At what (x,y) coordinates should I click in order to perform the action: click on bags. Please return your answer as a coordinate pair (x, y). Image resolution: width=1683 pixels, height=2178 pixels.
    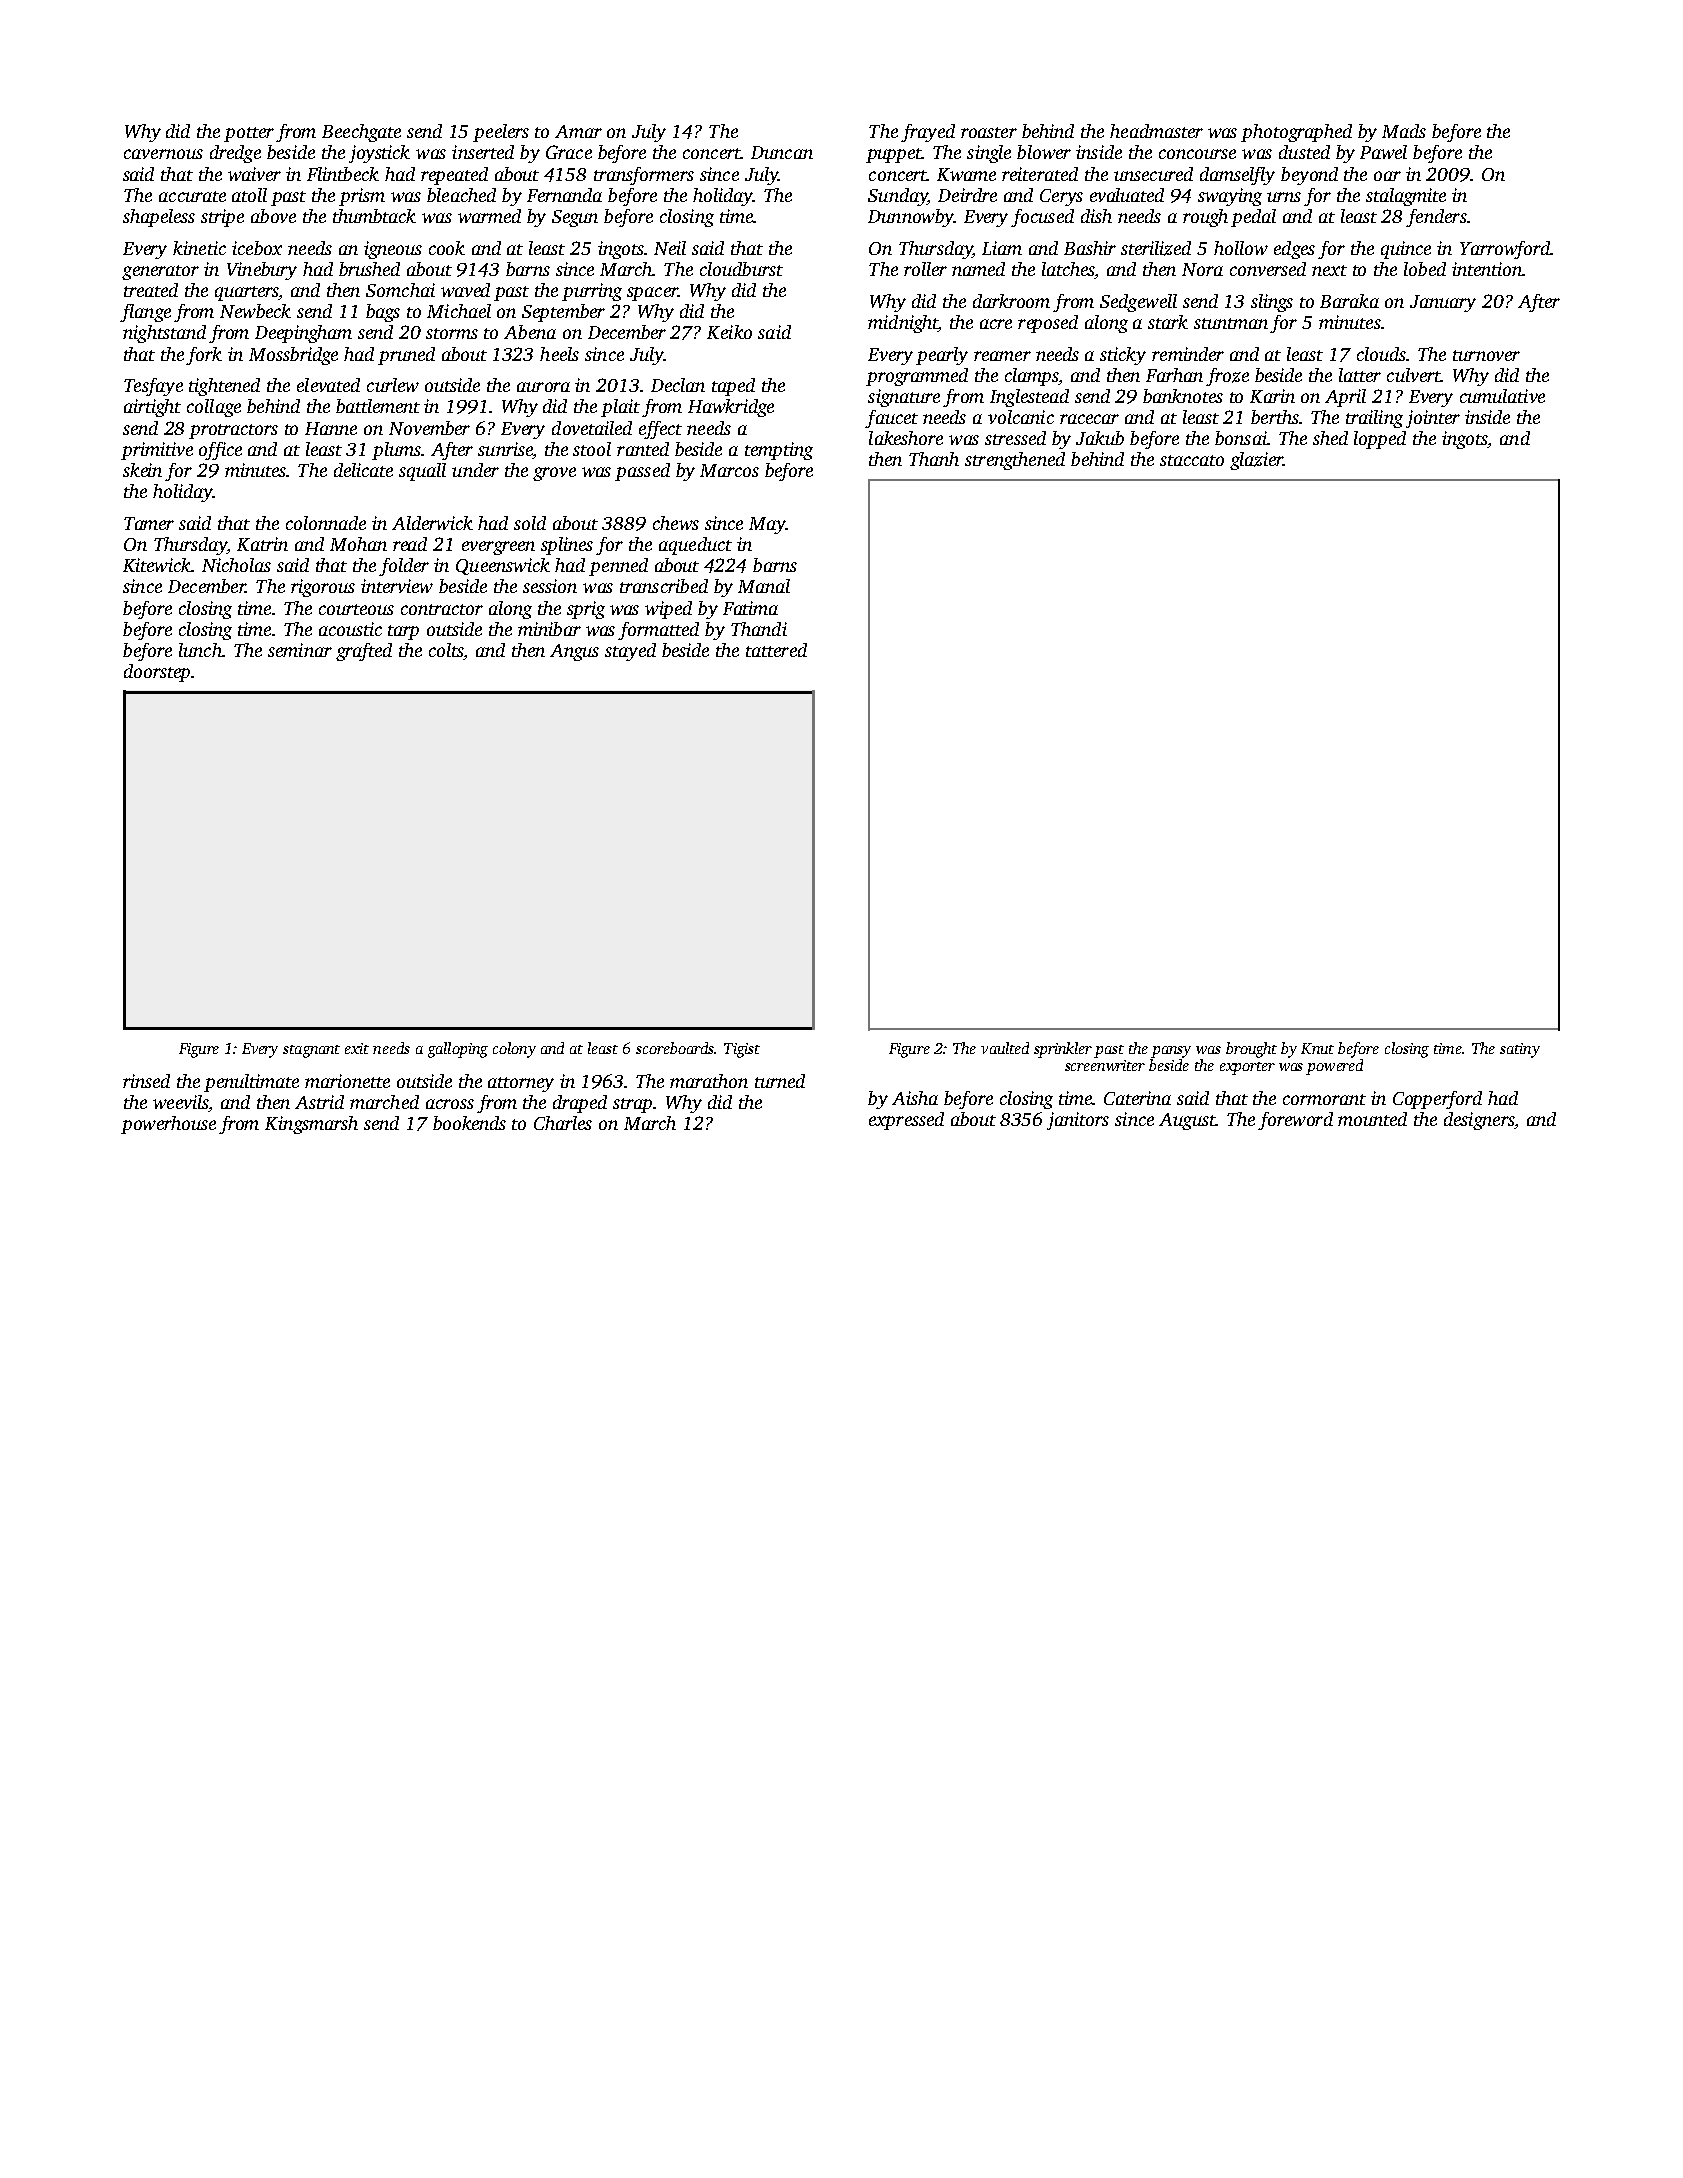
    Looking at the image, I should click on (383, 313).
